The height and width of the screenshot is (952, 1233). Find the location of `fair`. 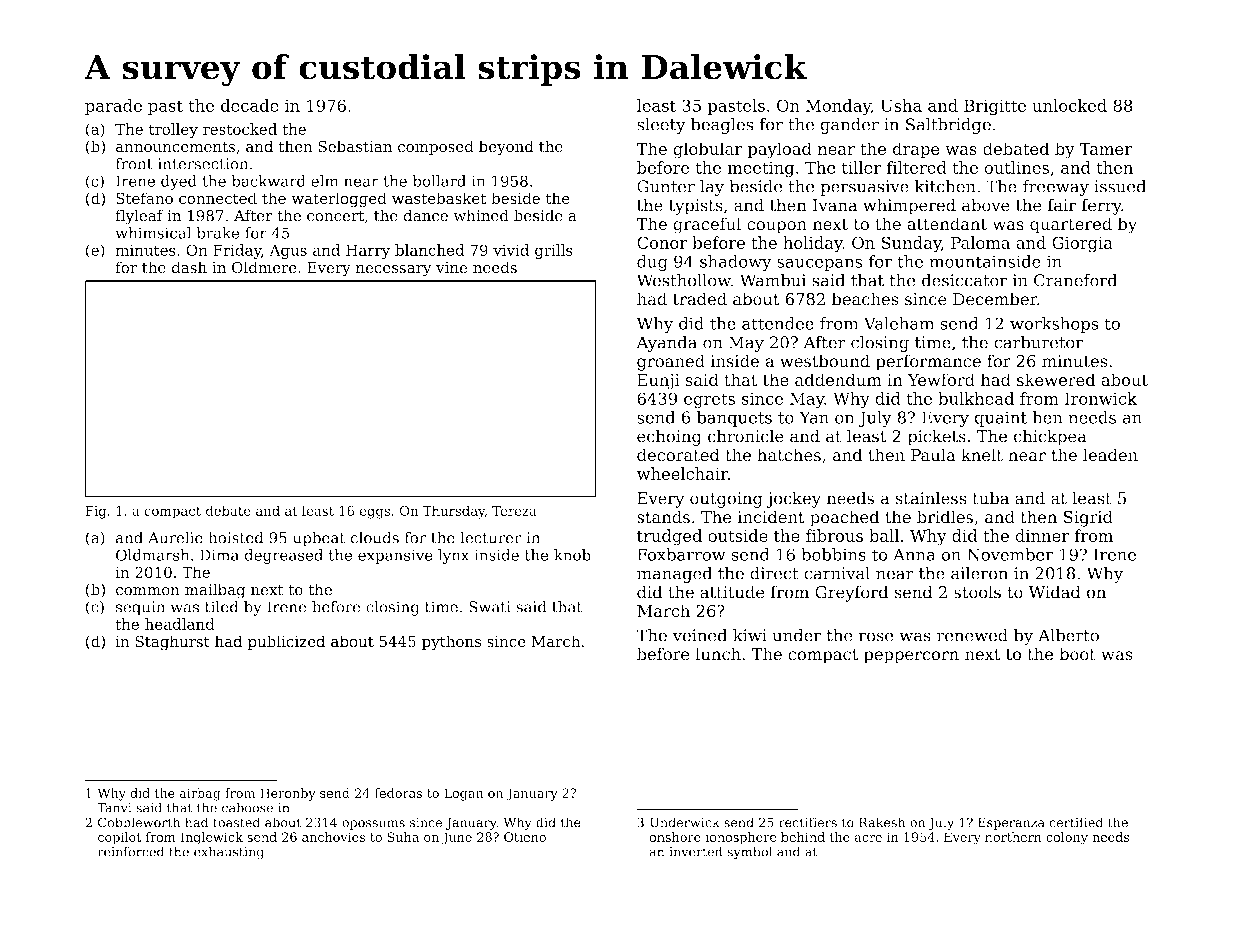

fair is located at coordinates (1062, 205).
